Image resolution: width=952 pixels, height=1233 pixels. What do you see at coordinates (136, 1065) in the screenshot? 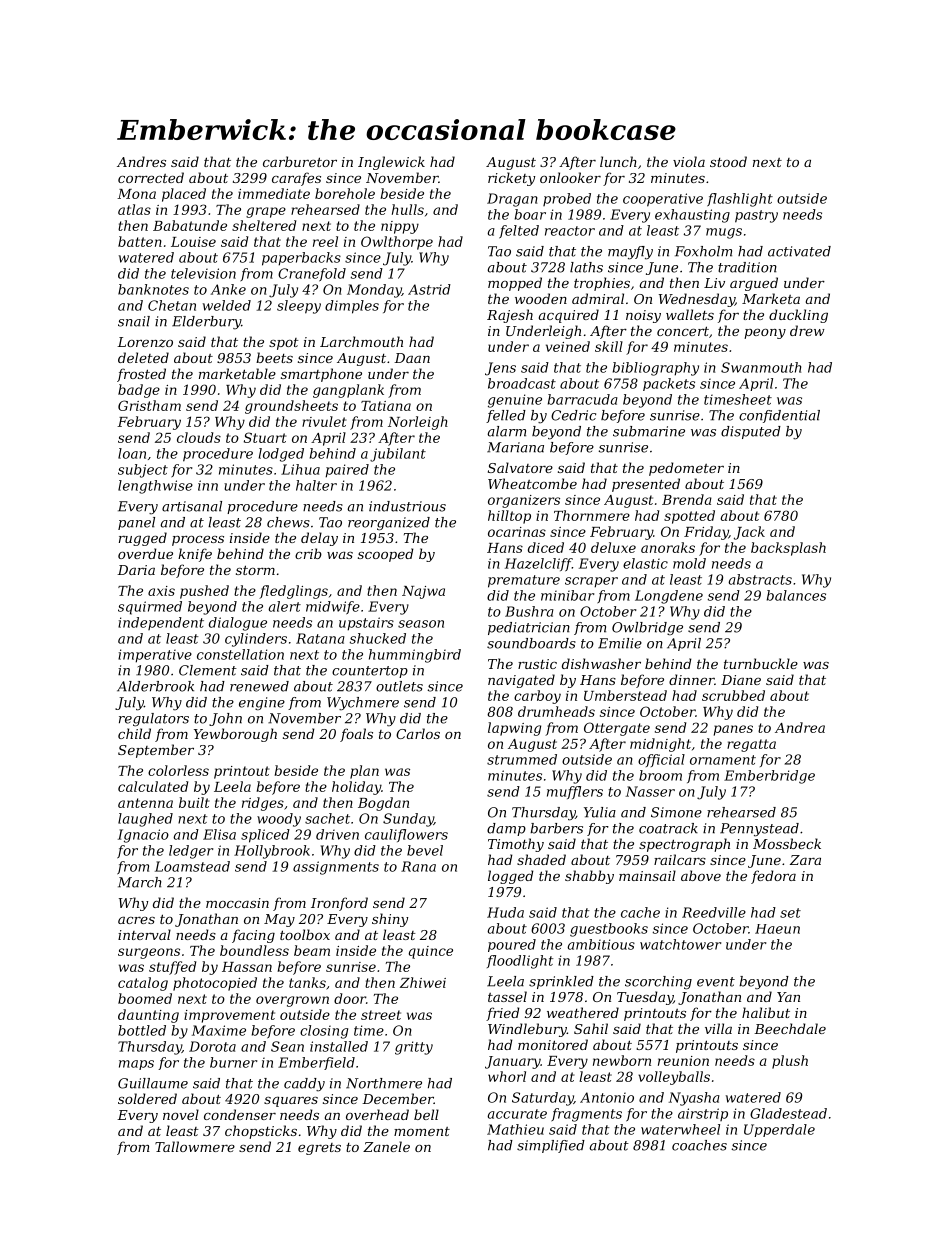
I see `maps` at bounding box center [136, 1065].
